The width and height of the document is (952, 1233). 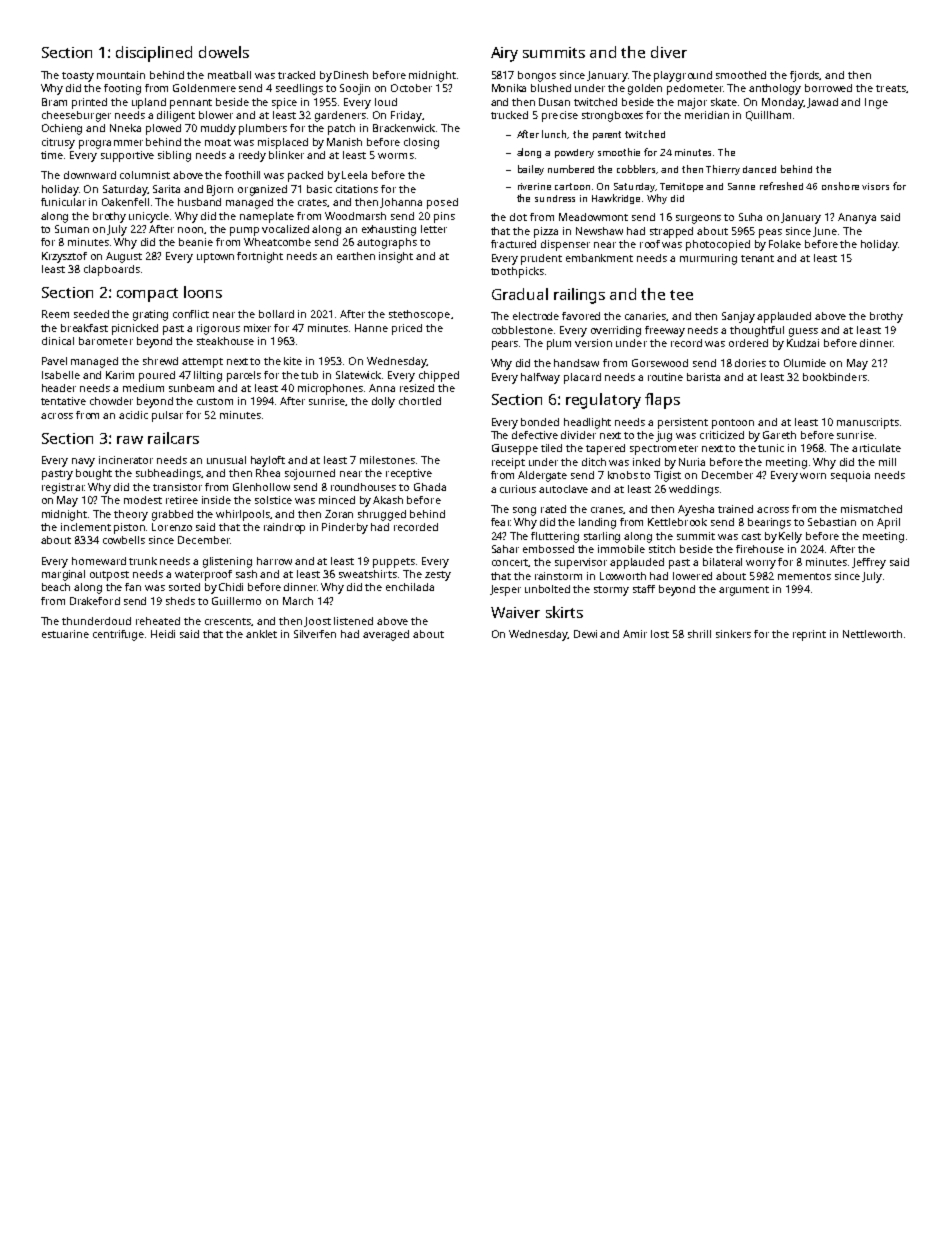 I want to click on priced, so click(x=407, y=329).
